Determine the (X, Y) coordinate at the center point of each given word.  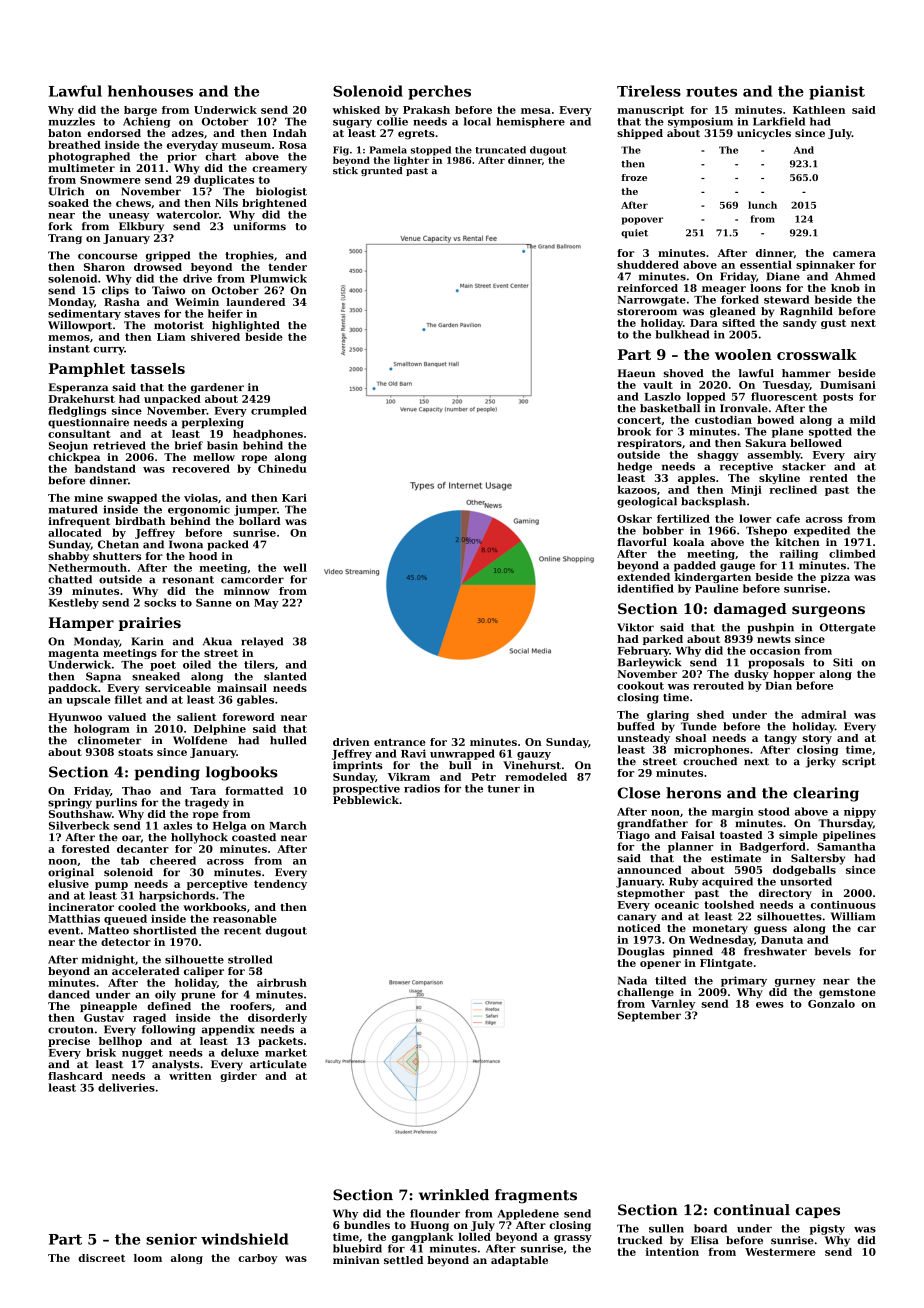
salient (196, 717)
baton (64, 133)
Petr (483, 777)
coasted (254, 837)
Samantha (846, 846)
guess (770, 930)
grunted (381, 171)
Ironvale (744, 408)
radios (422, 788)
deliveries (126, 1087)
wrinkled (454, 1195)
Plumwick (278, 278)
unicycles (764, 134)
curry (108, 351)
